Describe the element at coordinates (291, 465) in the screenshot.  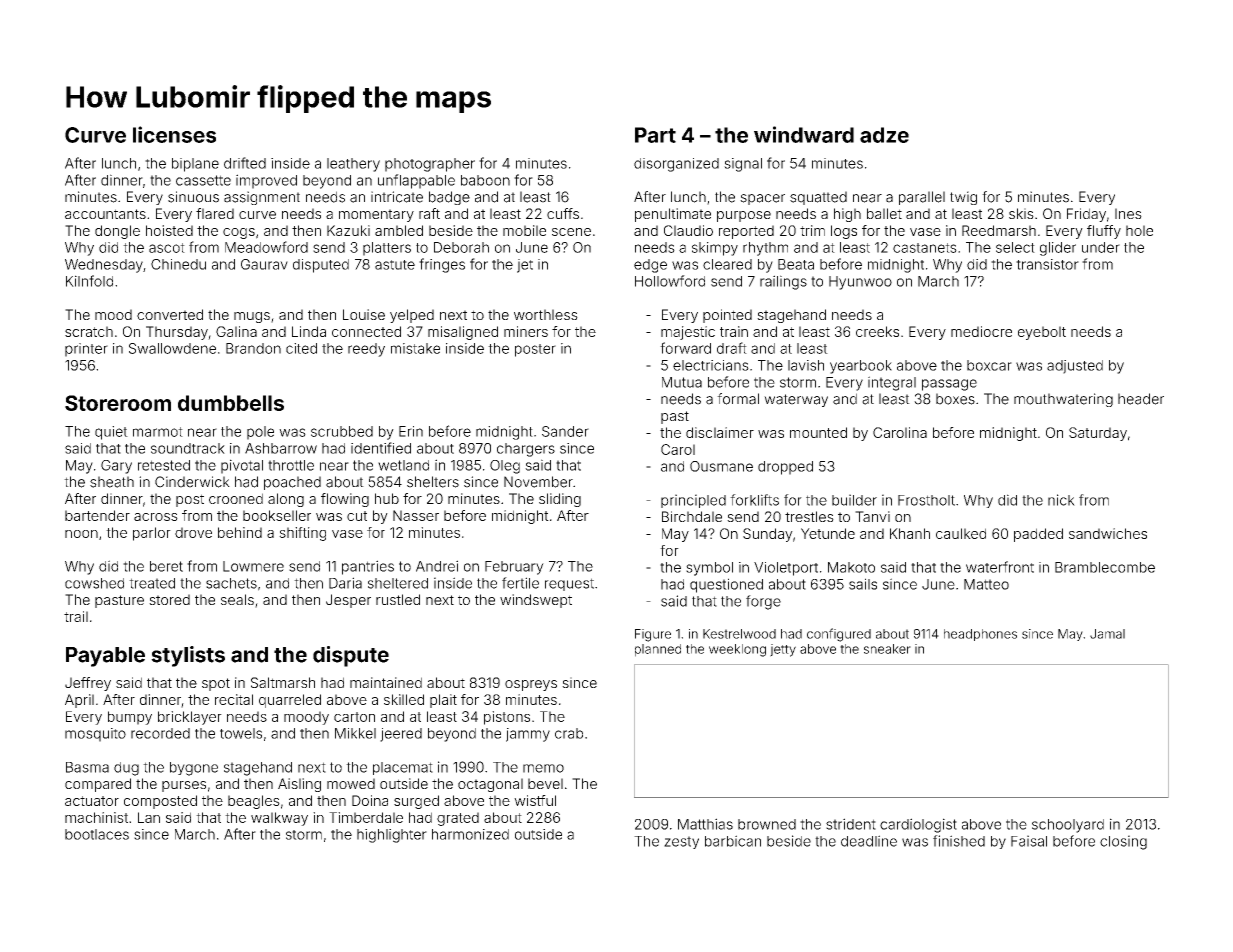
I see `throttle` at that location.
